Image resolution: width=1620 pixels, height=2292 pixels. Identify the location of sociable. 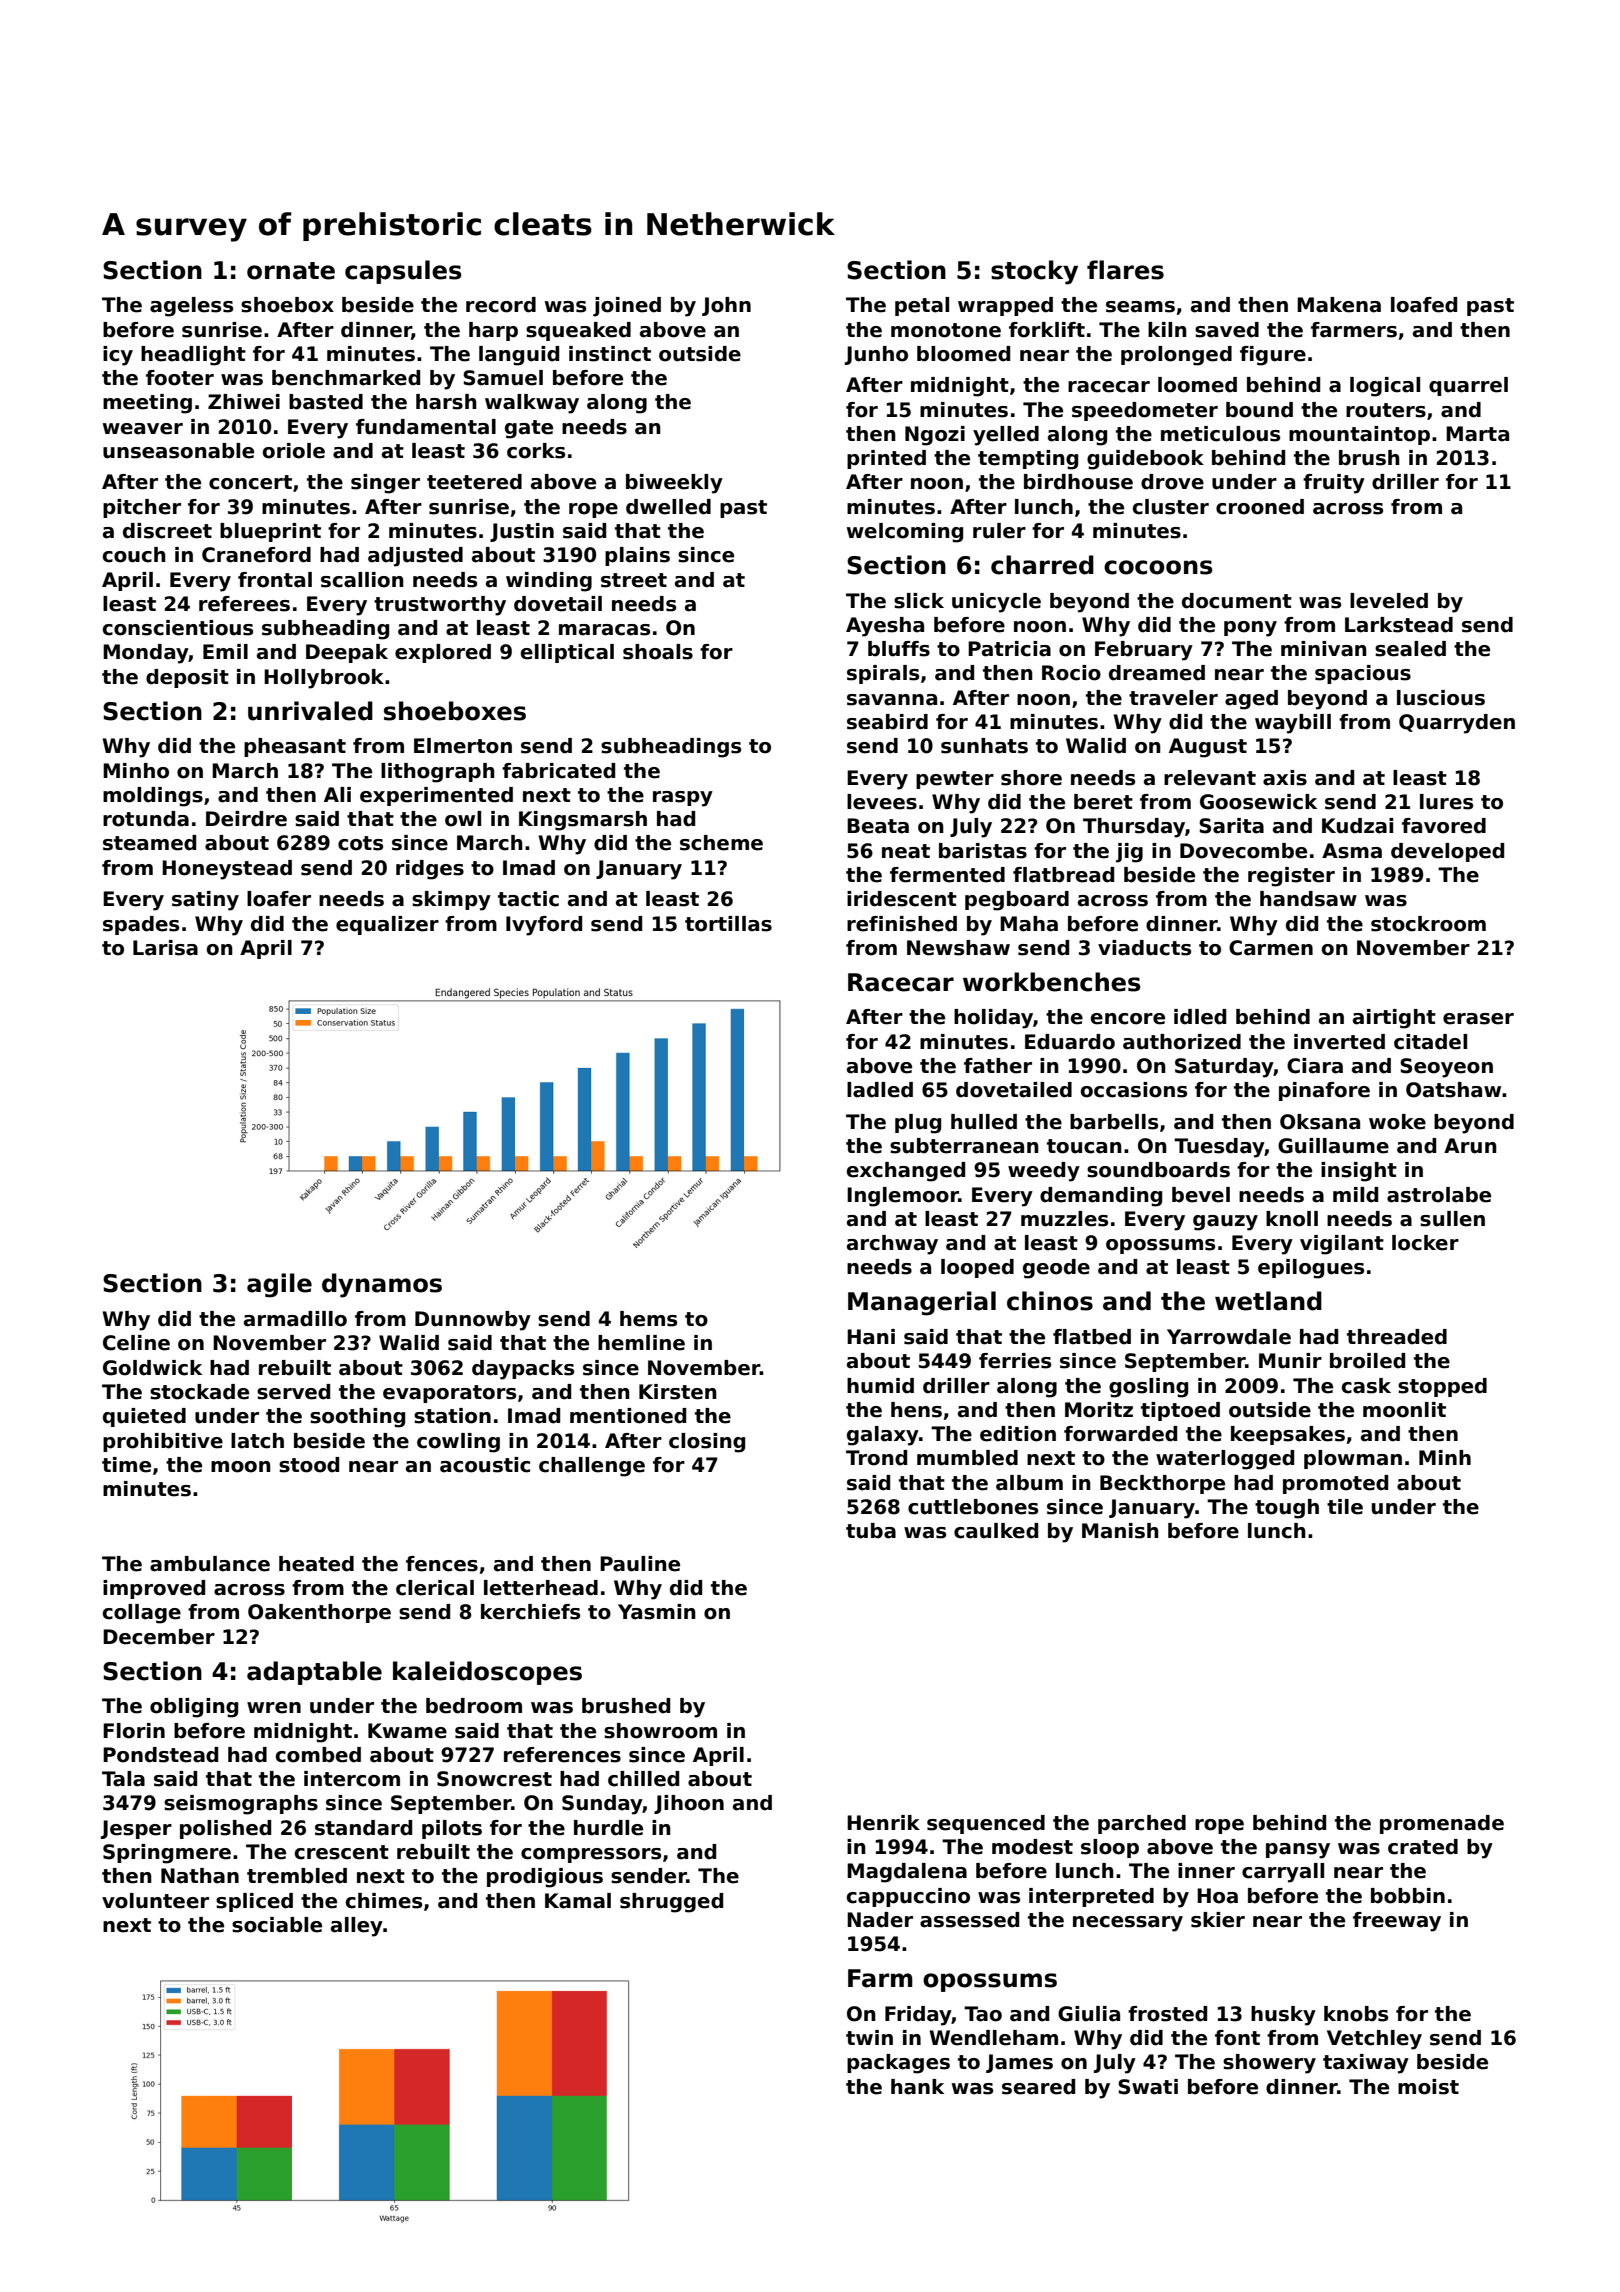
(277, 1925).
